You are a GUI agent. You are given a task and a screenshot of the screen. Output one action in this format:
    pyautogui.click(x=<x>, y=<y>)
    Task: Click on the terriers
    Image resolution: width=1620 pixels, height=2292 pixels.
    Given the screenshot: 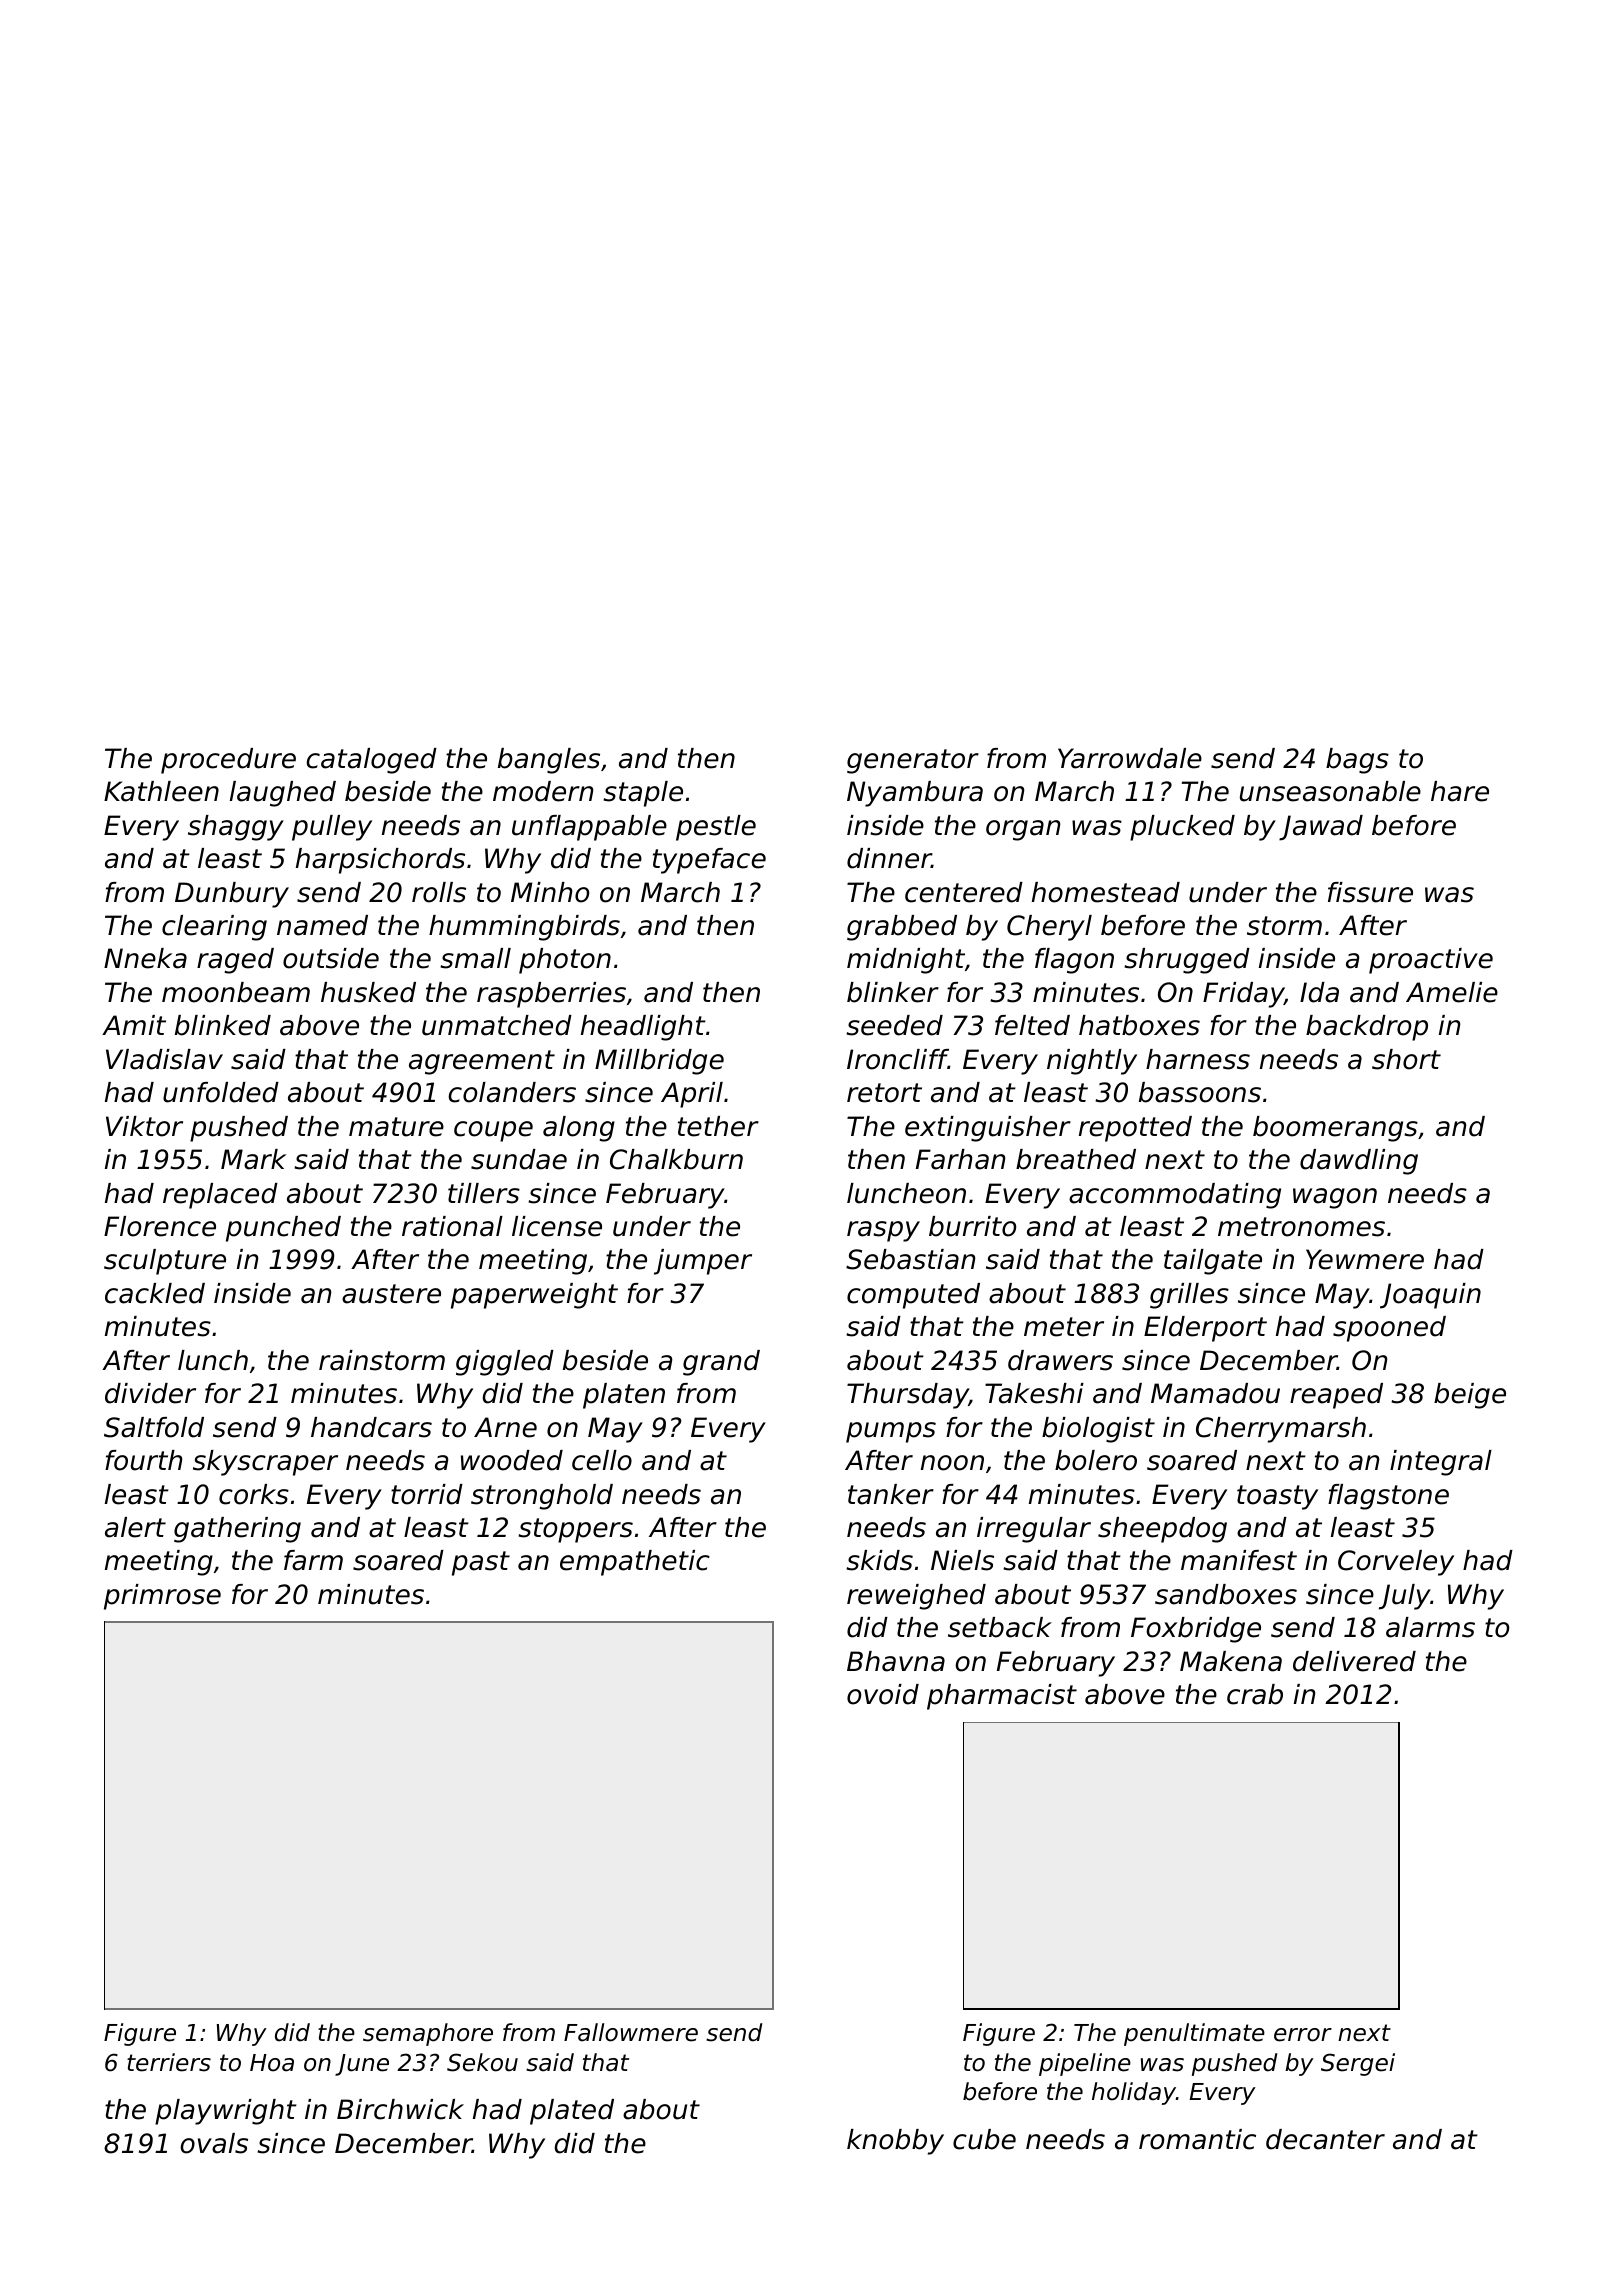 What is the action you would take?
    pyautogui.click(x=169, y=2062)
